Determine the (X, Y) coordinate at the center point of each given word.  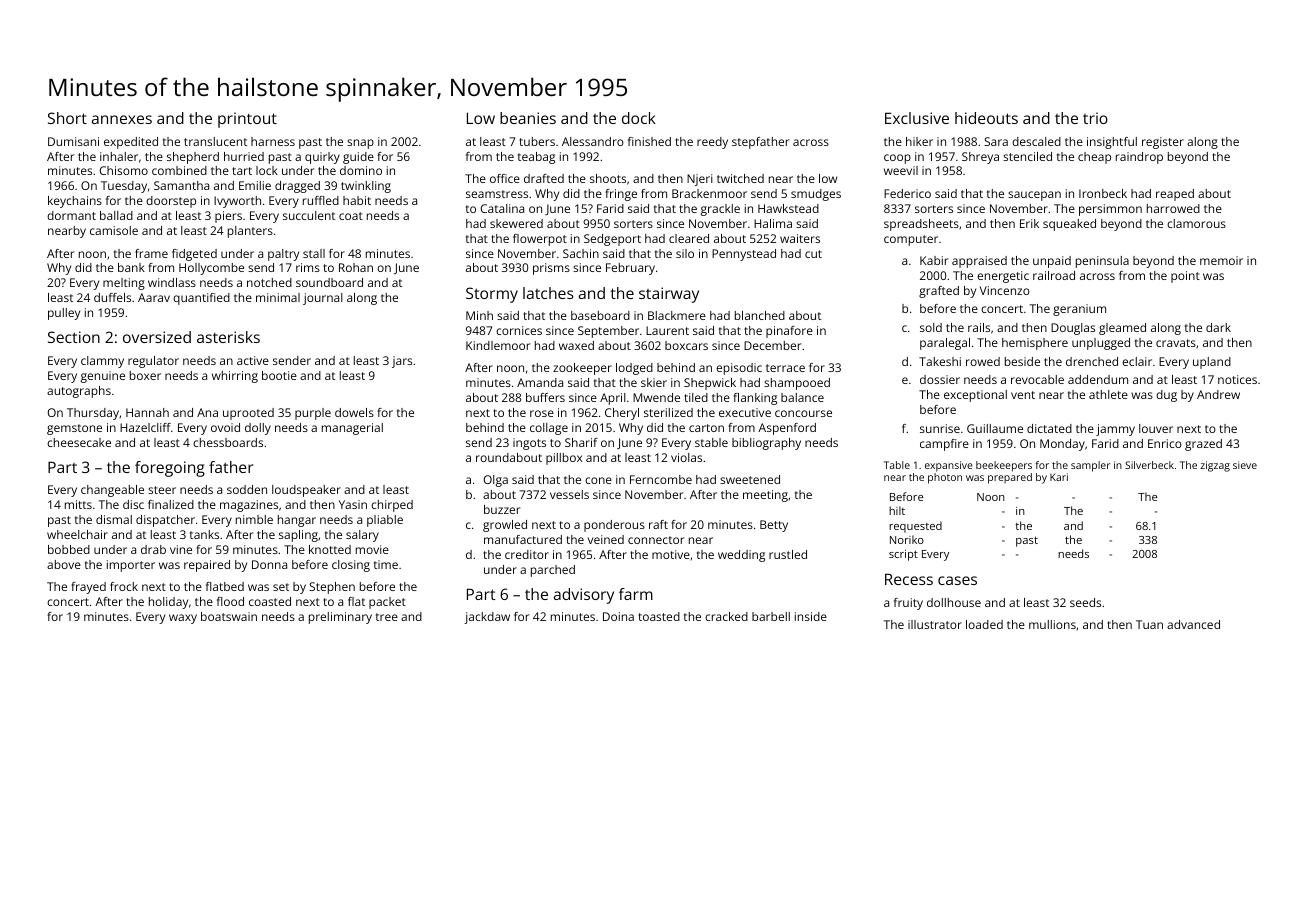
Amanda (540, 382)
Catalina (502, 208)
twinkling (366, 187)
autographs (79, 392)
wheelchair (77, 534)
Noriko (907, 539)
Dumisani (73, 141)
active (253, 360)
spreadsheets (921, 225)
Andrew (1218, 394)
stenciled (1027, 156)
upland (1212, 363)
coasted (270, 601)
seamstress (497, 194)
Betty (774, 526)
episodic (739, 369)
